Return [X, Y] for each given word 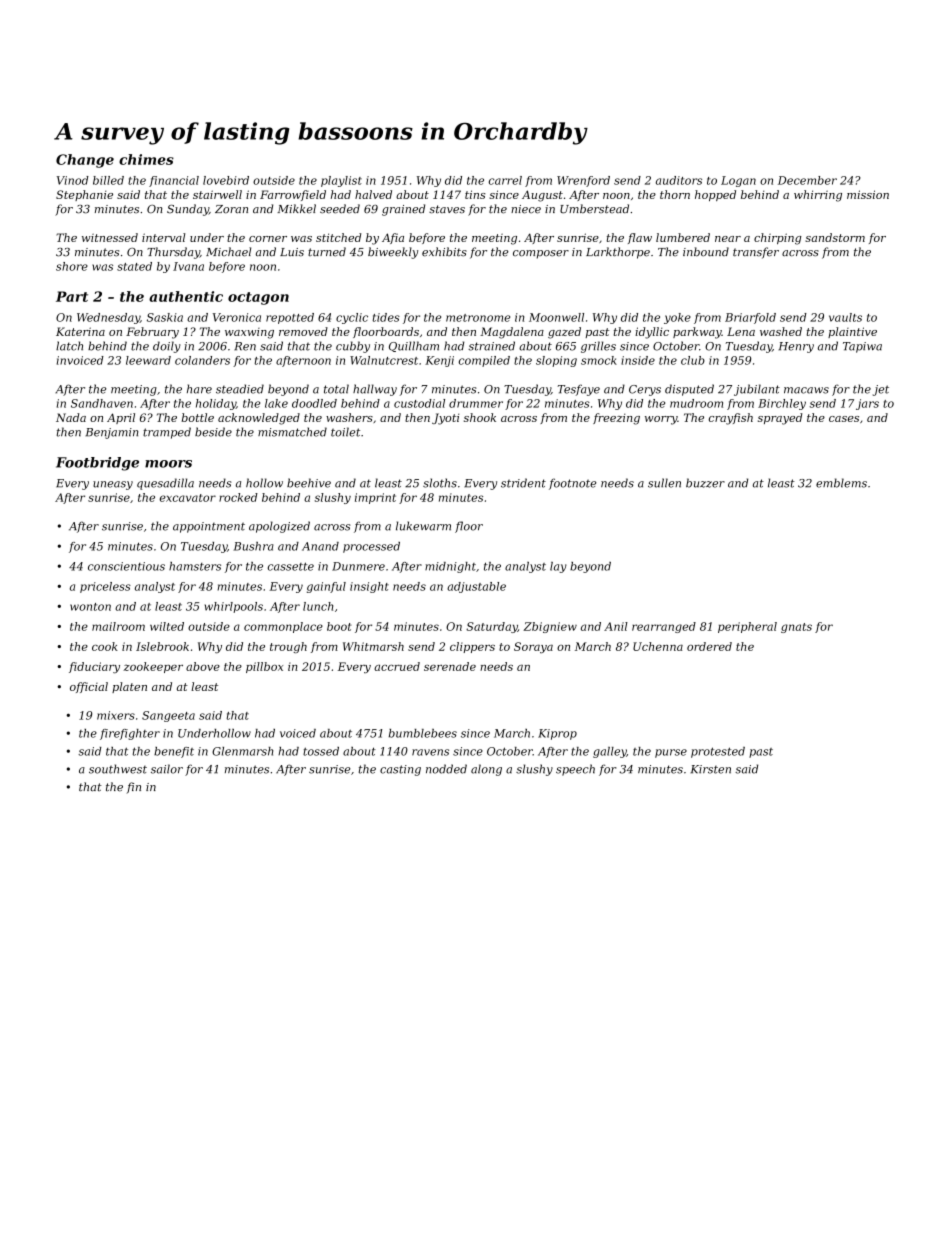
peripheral [747, 627]
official [89, 687]
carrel [505, 180]
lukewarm [423, 526]
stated [134, 266]
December [807, 180]
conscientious [126, 566]
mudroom [696, 403]
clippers [472, 647]
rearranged [664, 627]
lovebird [226, 180]
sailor [167, 769]
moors [168, 464]
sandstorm [835, 237]
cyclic [352, 318]
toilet [345, 432]
